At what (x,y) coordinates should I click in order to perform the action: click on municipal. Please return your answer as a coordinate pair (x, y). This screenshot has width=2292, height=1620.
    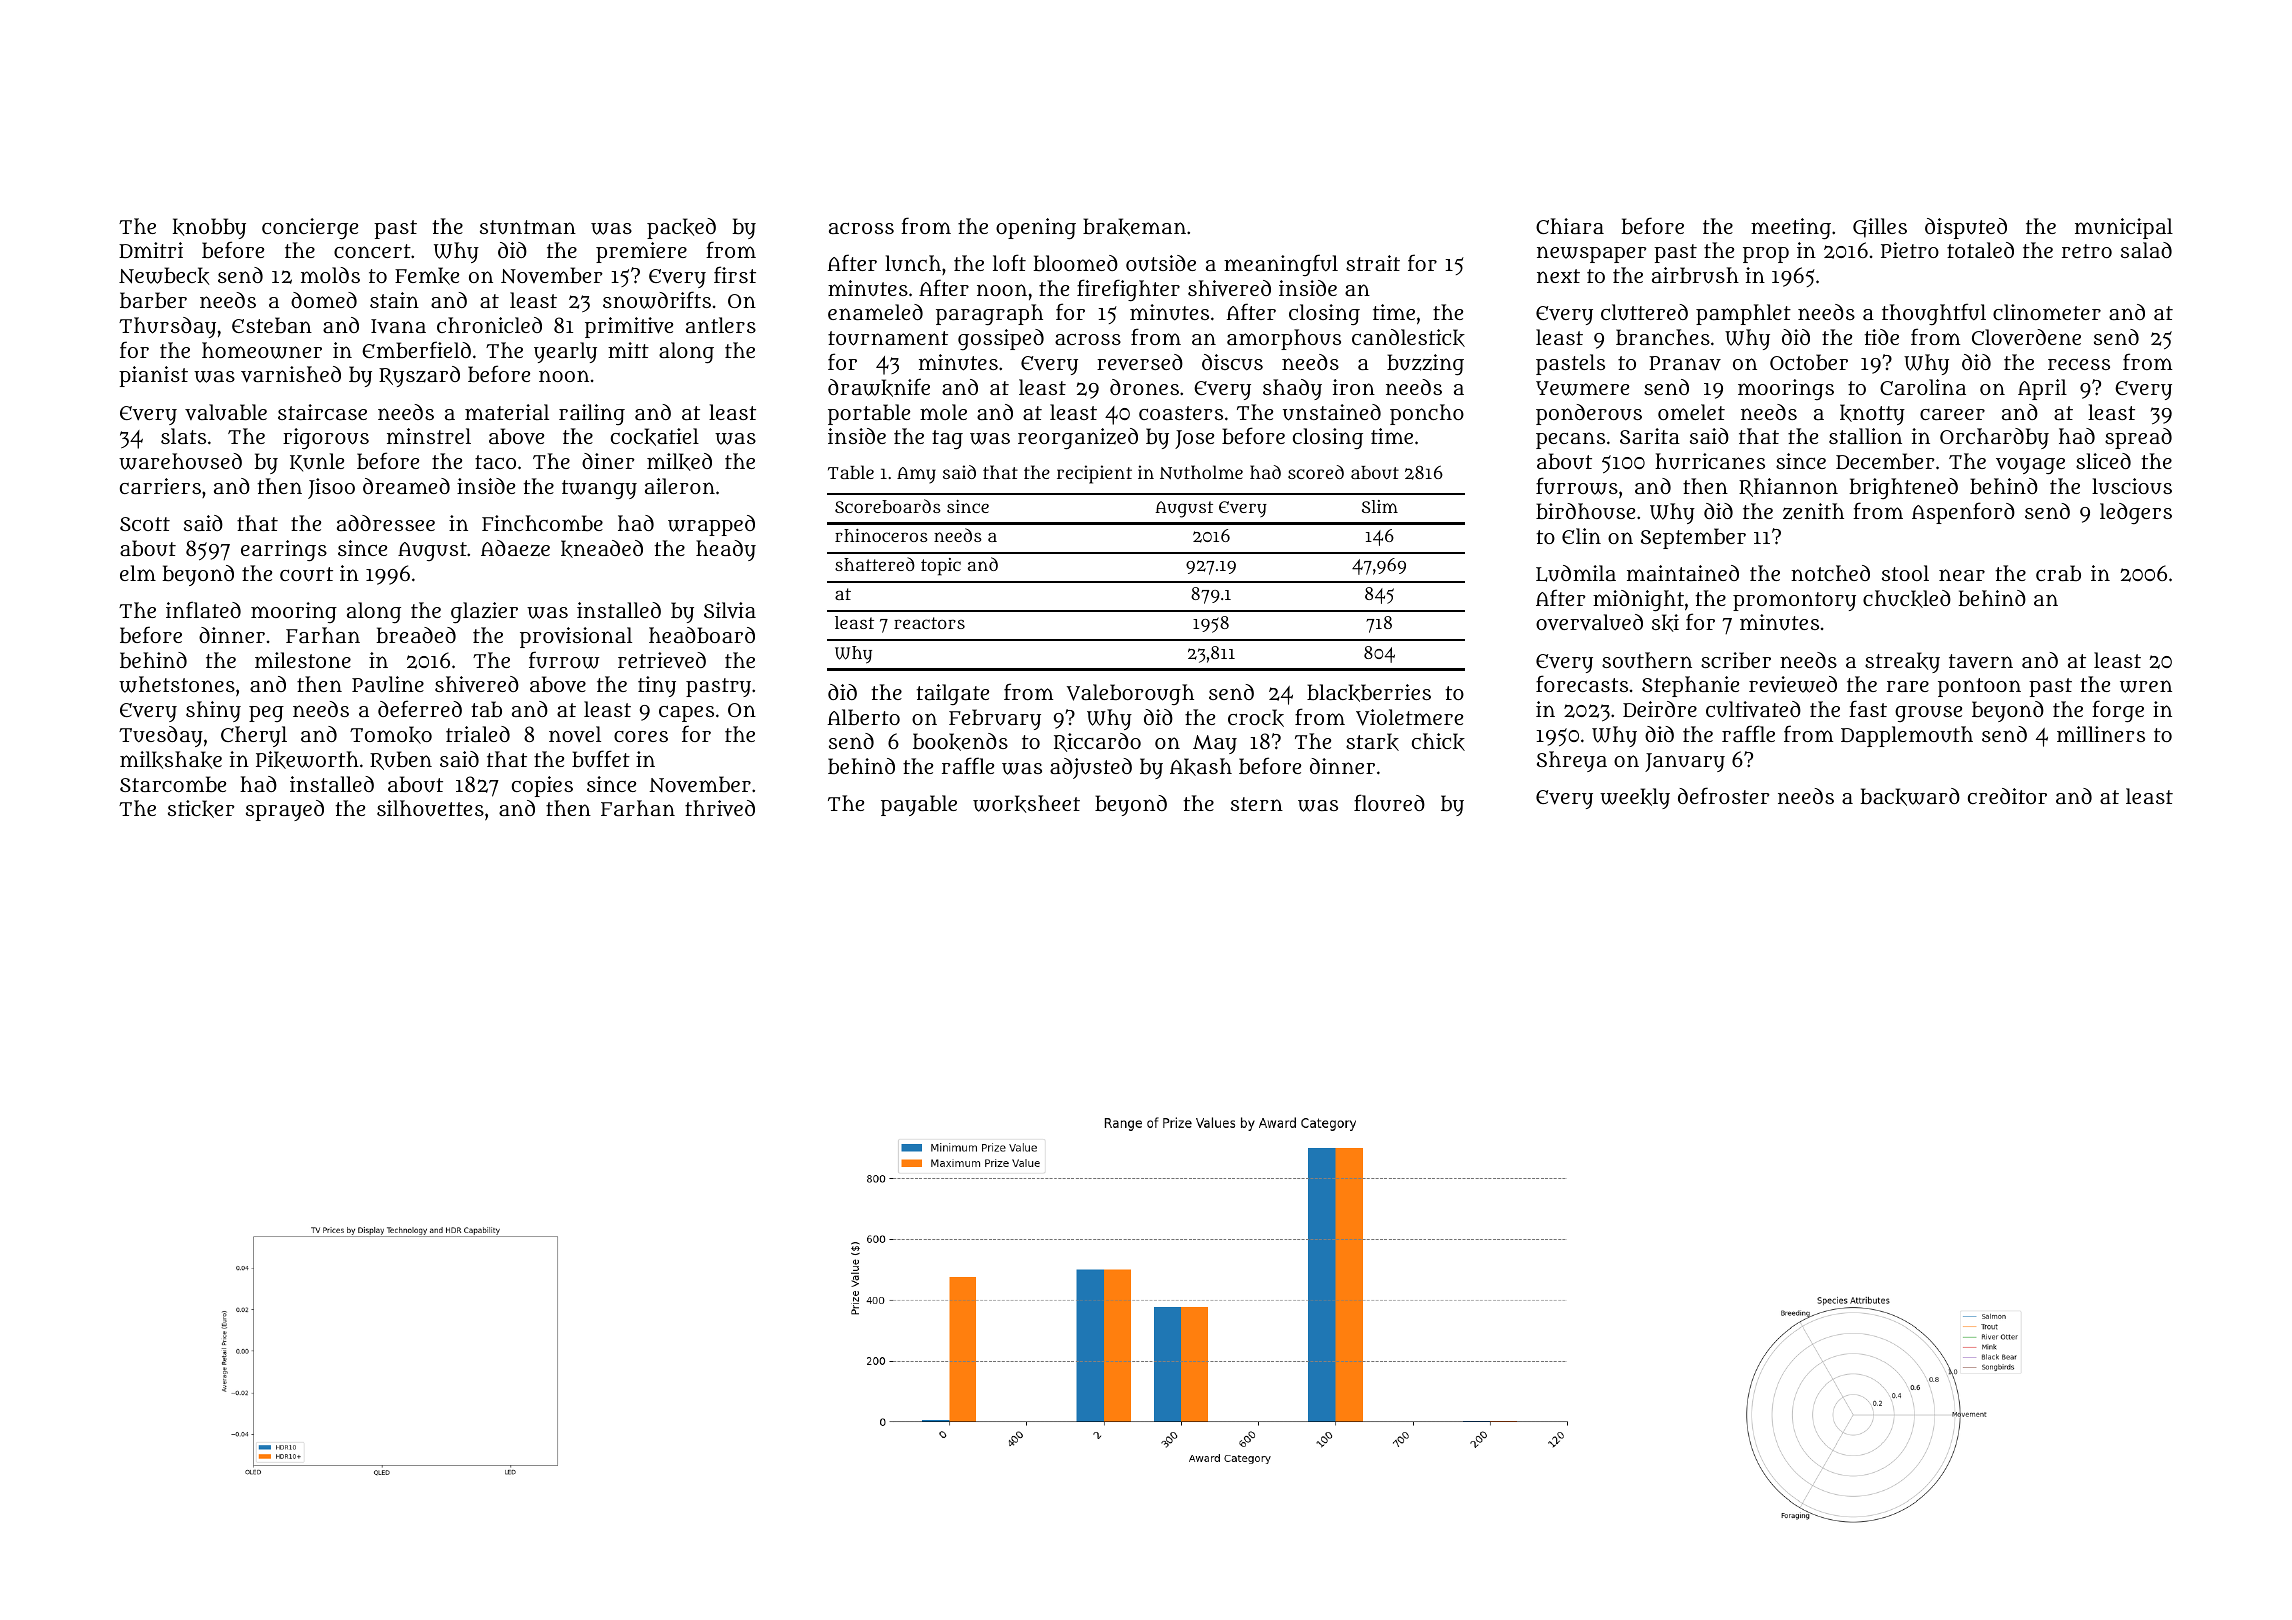
    Looking at the image, I should click on (2124, 228).
